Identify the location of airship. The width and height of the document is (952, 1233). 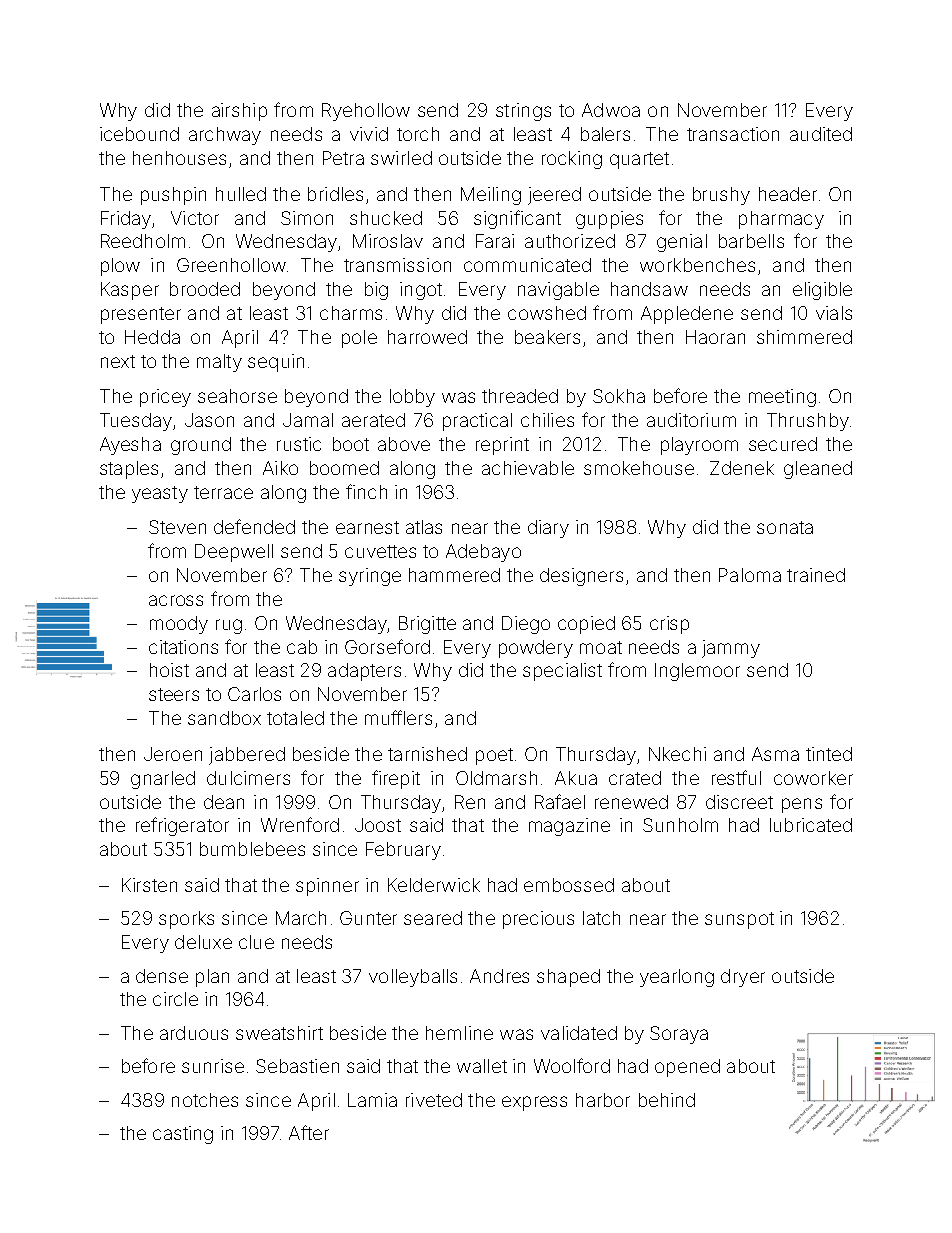
(239, 112).
